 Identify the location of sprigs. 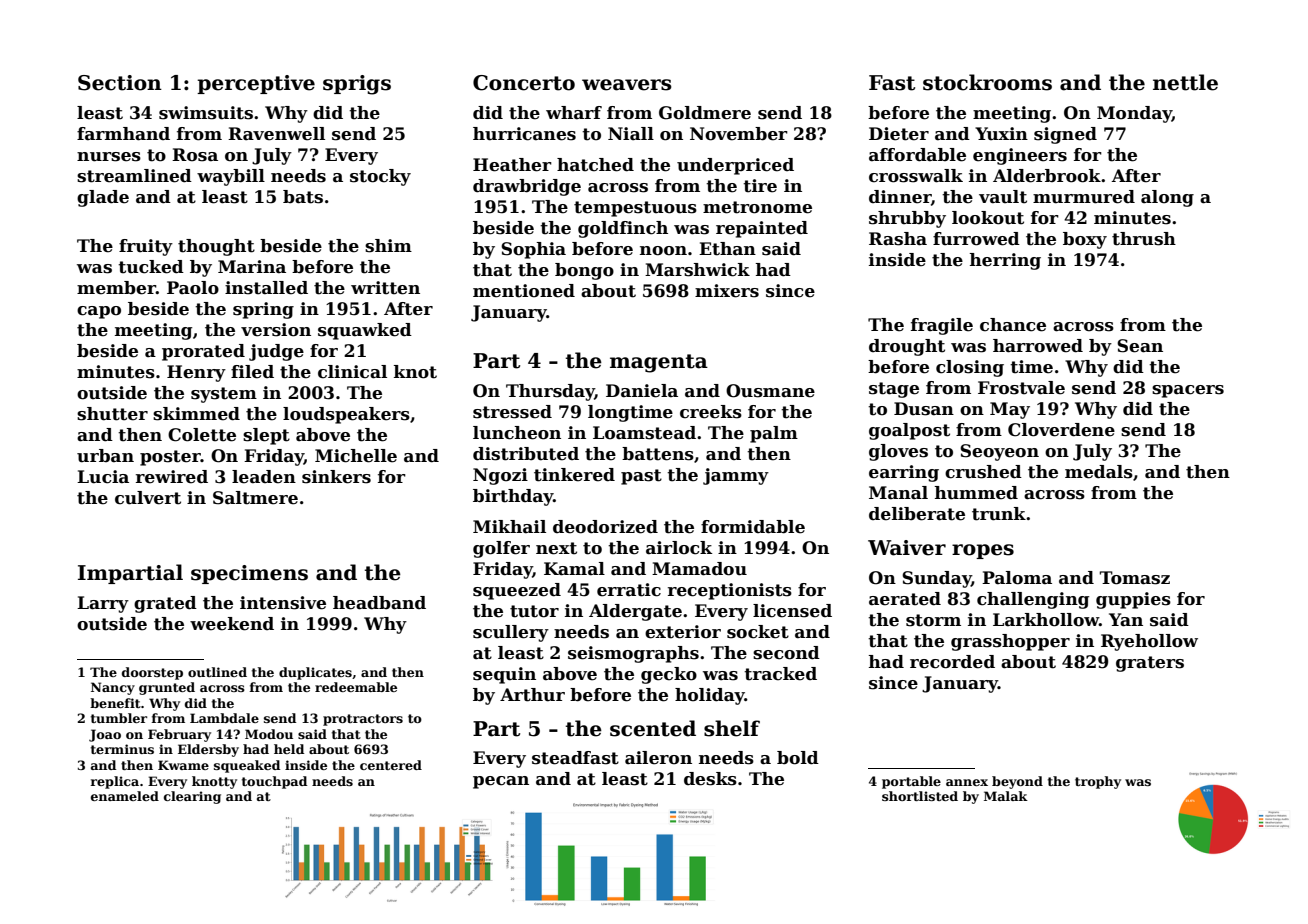
(357, 85).
